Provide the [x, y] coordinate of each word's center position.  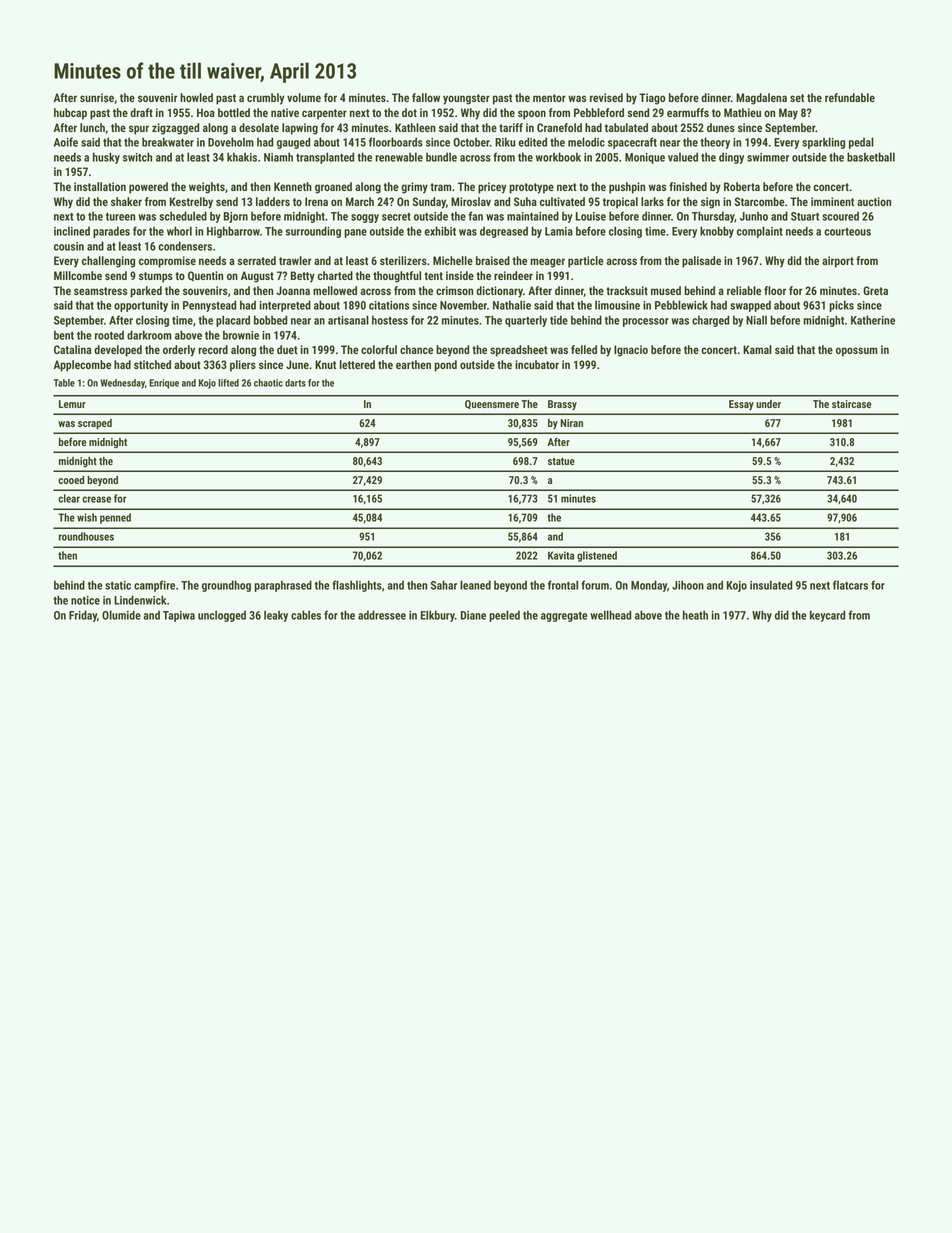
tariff [511, 127]
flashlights [357, 586]
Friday [83, 616]
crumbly [266, 99]
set [797, 98]
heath [695, 615]
